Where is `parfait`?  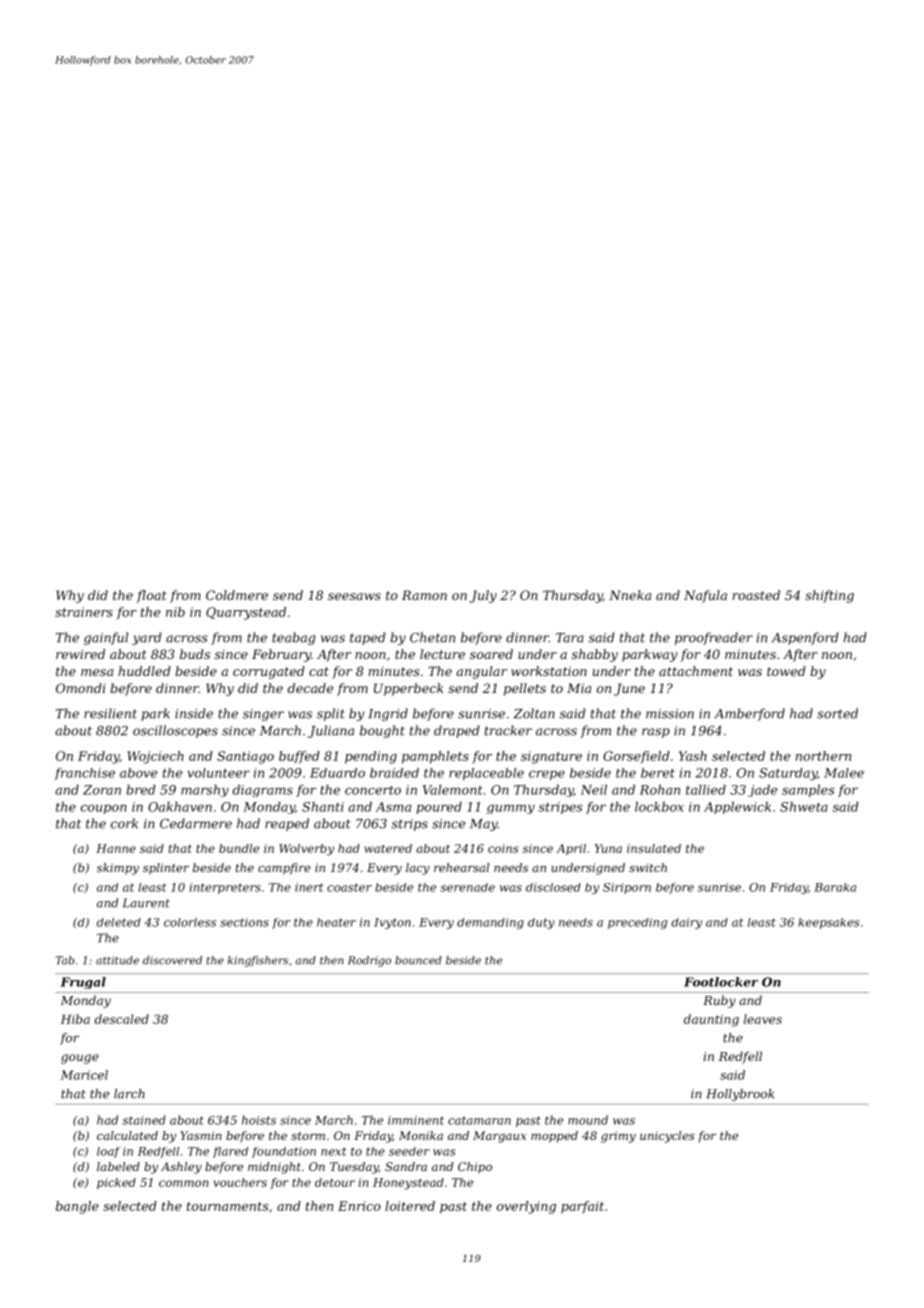 parfait is located at coordinates (582, 1207).
